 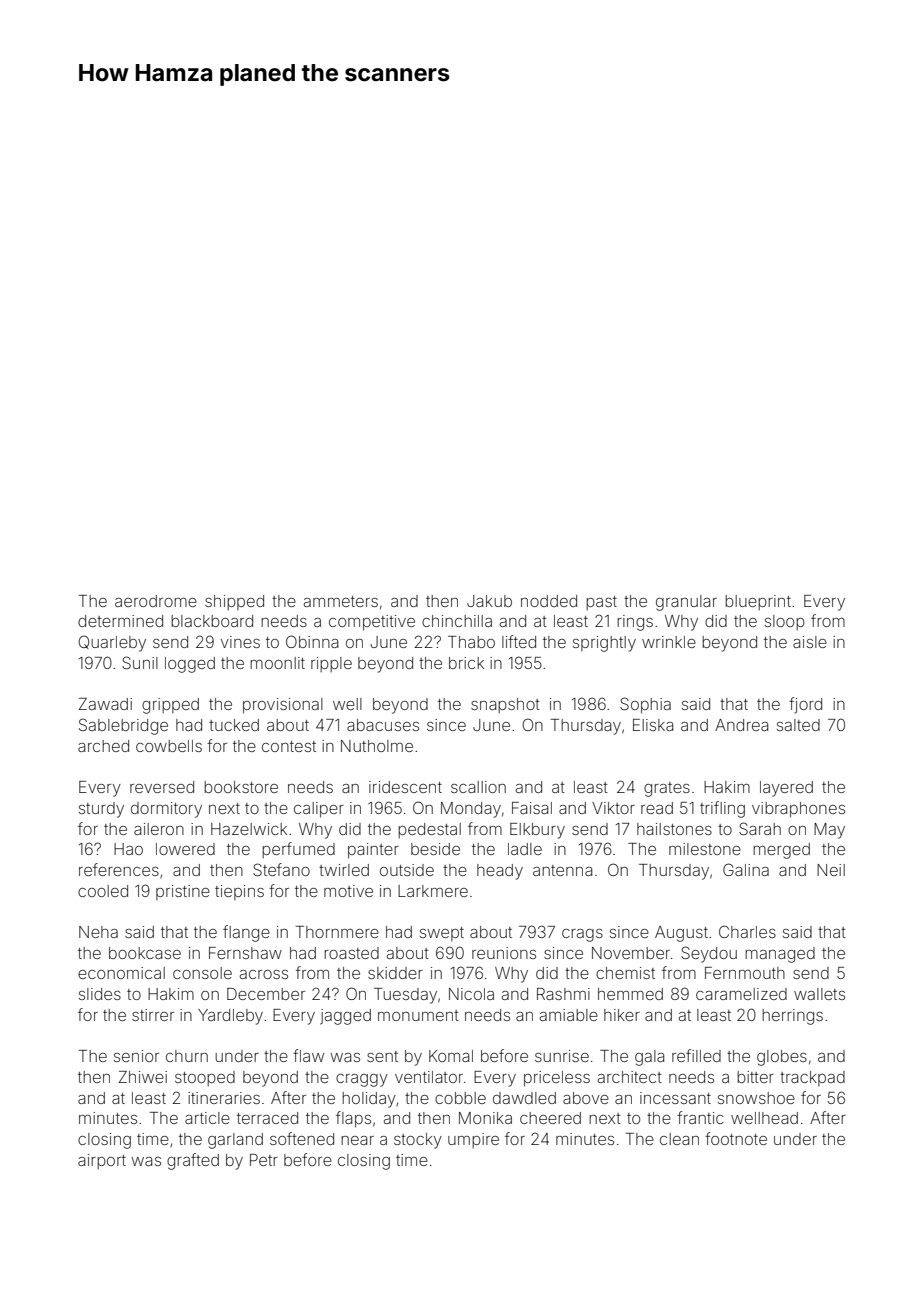 I want to click on skidder, so click(x=395, y=973).
